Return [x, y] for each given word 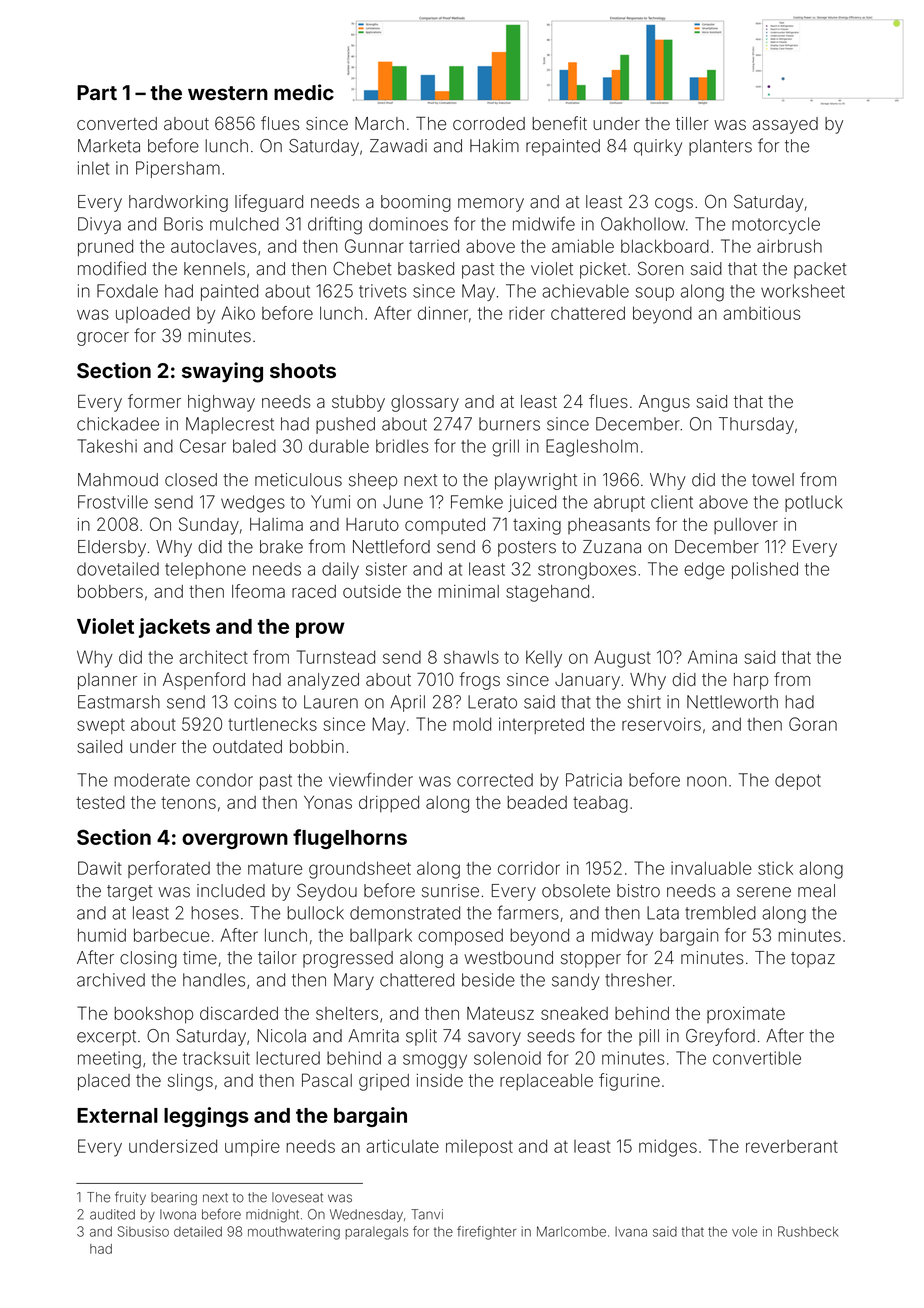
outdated [247, 746]
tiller [692, 123]
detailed [198, 1231]
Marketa [109, 146]
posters [527, 549]
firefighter [486, 1233]
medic [304, 92]
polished [765, 570]
